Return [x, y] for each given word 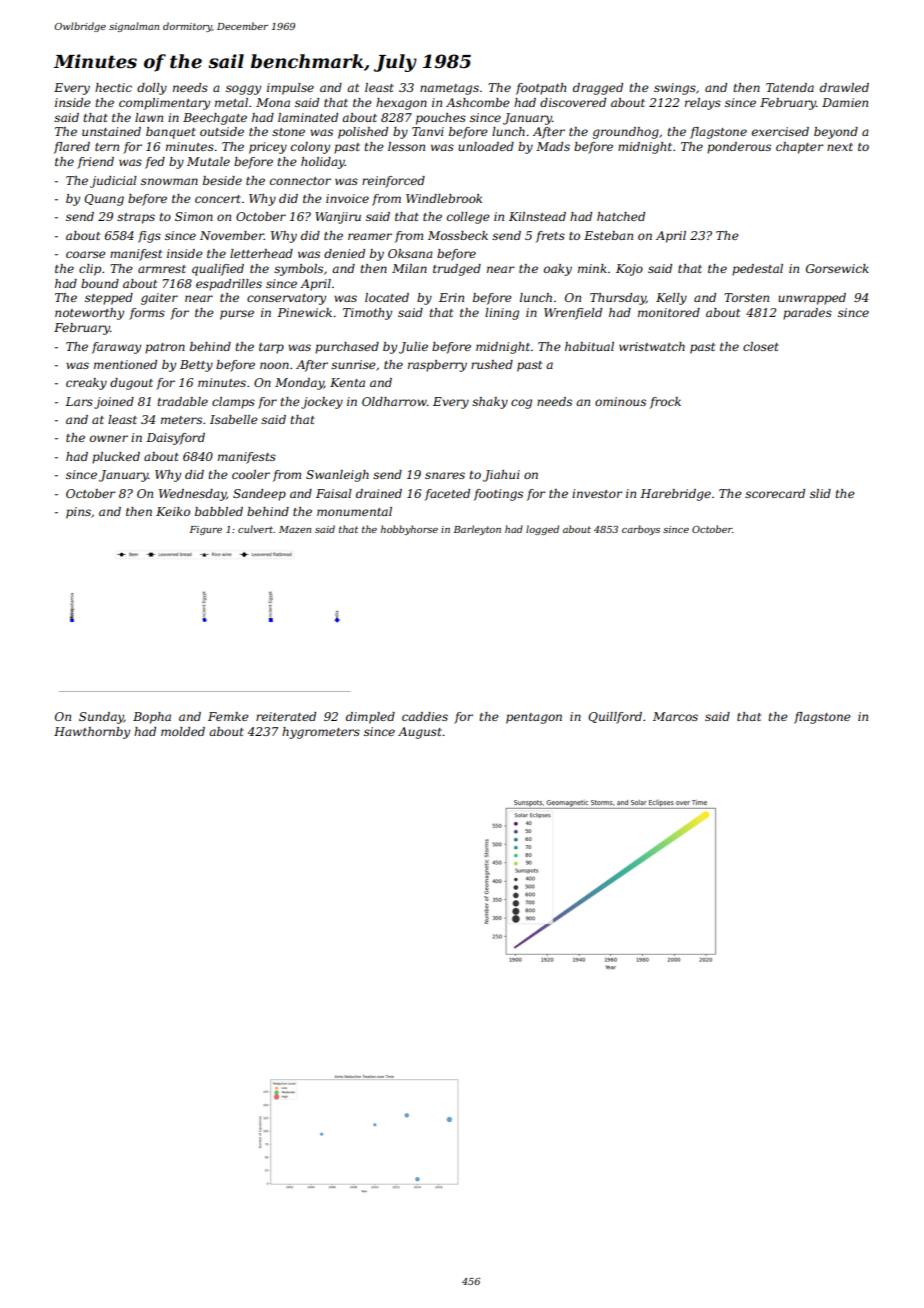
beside [222, 180]
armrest [162, 269]
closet [761, 346]
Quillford [615, 718]
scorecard [775, 493]
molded [183, 731]
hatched [621, 216]
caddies [425, 716]
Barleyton [477, 530]
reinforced [393, 182]
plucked [116, 458]
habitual [589, 346]
